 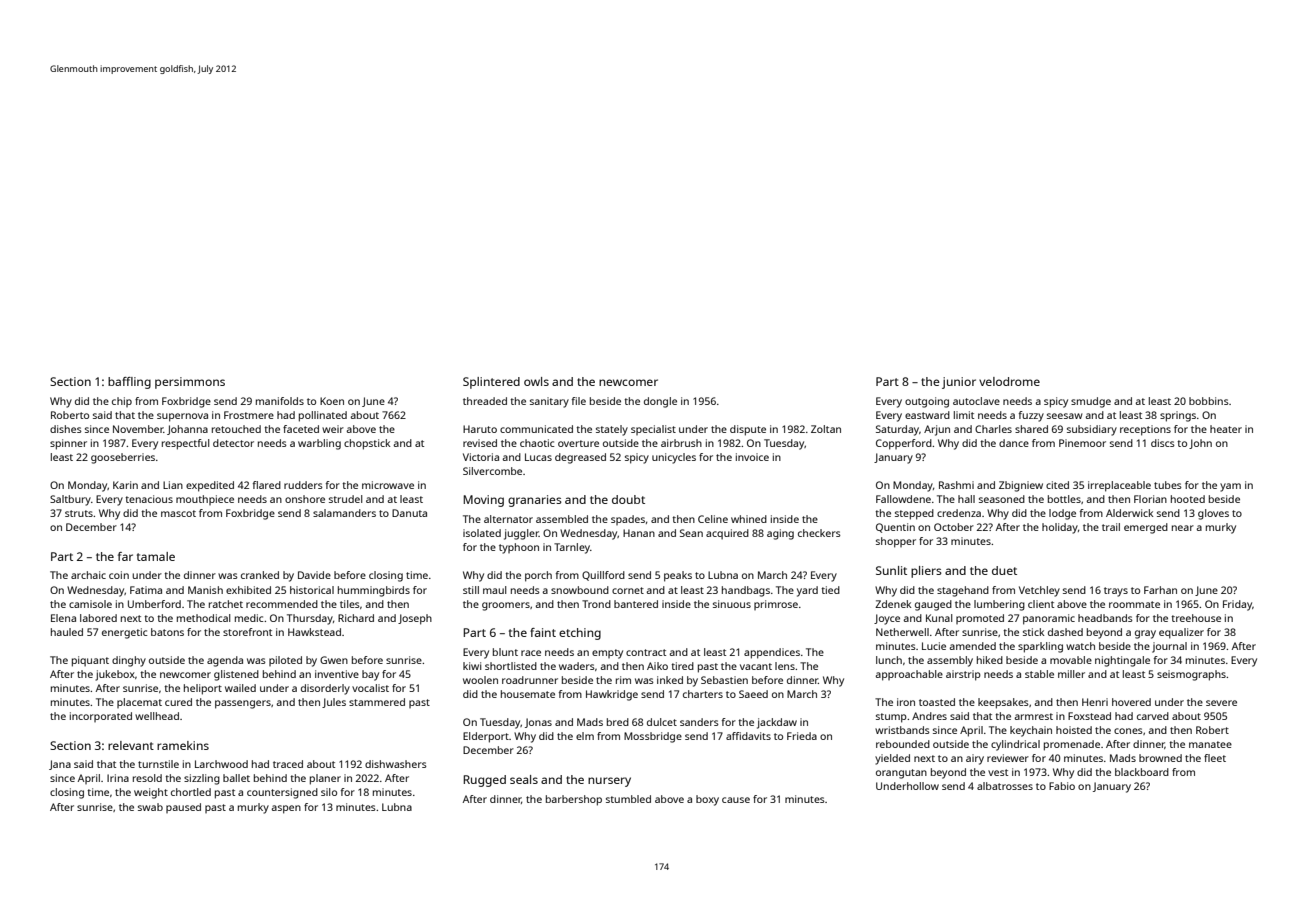 What do you see at coordinates (344, 513) in the document?
I see `salamanders` at bounding box center [344, 513].
